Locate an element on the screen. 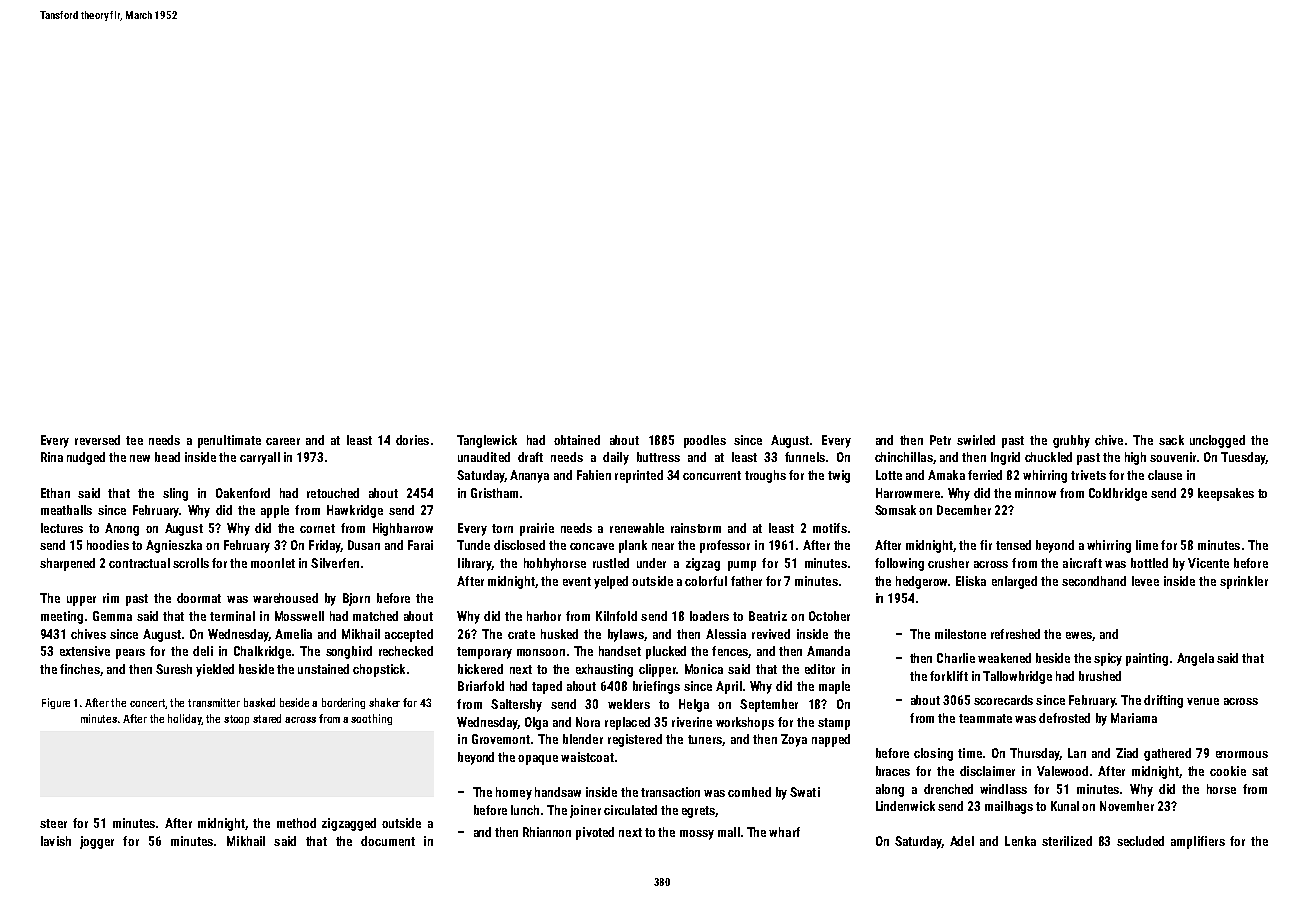  penultimate is located at coordinates (229, 441).
